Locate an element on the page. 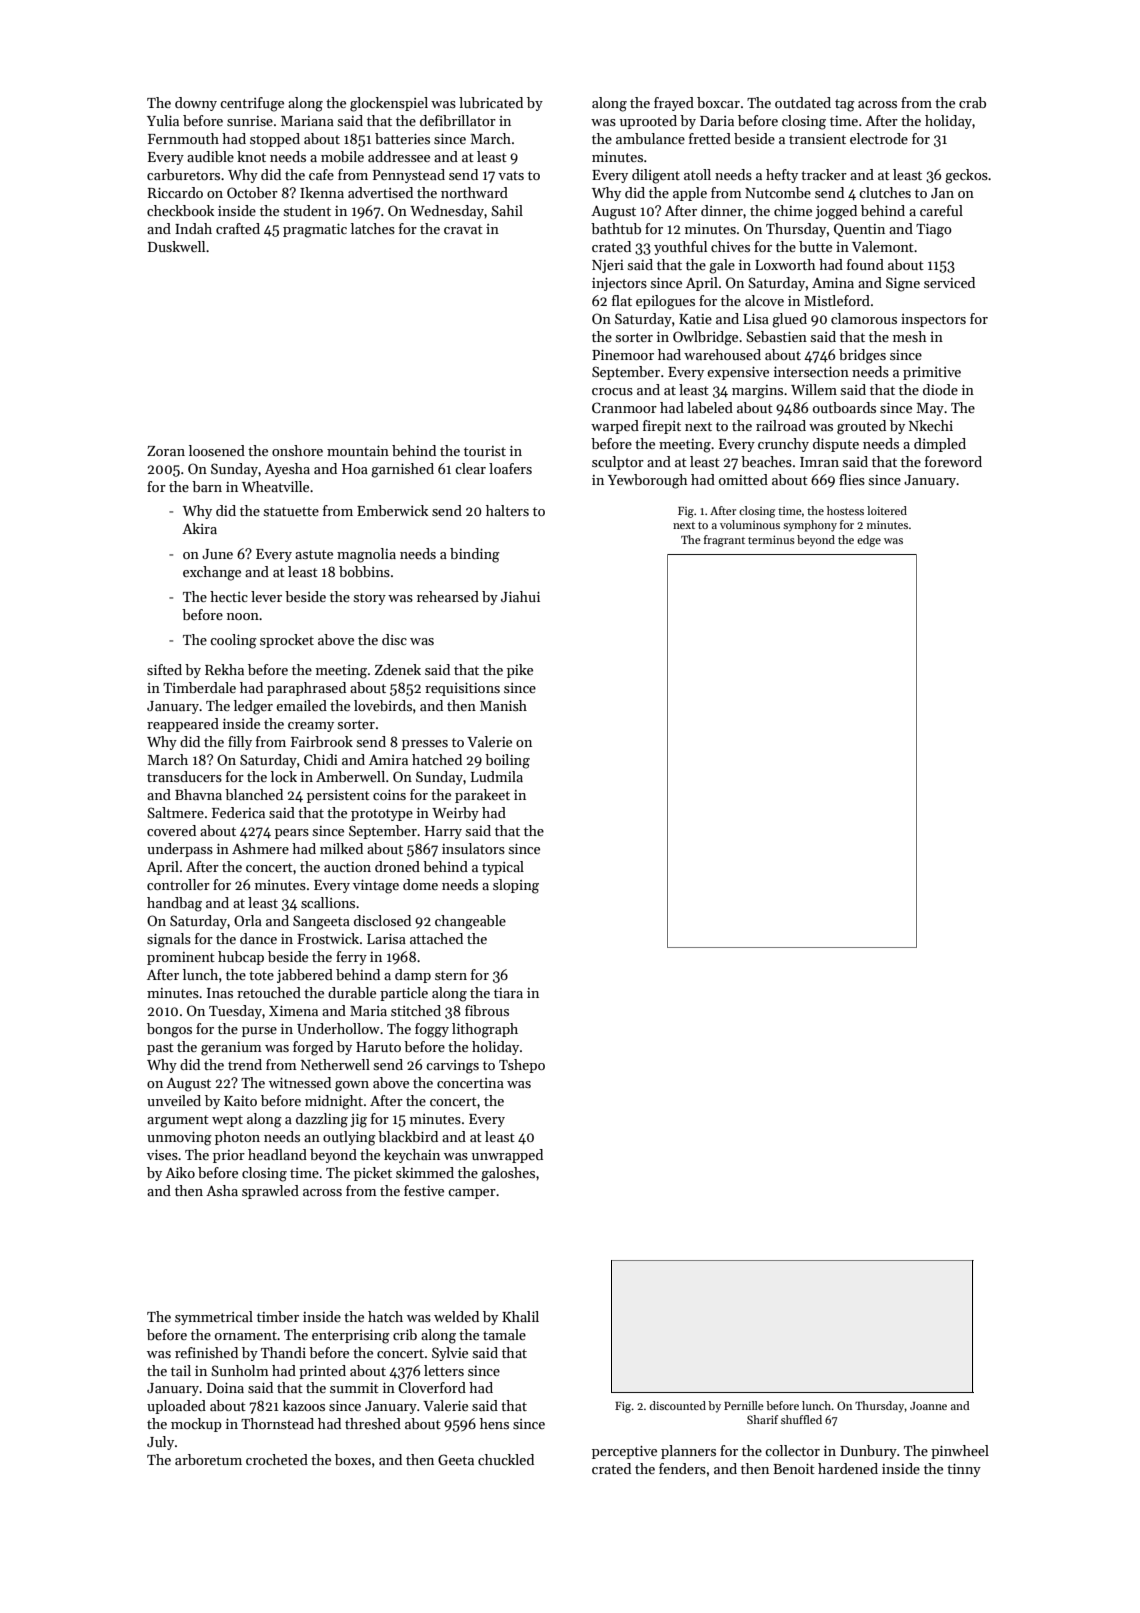 This page has width=1140, height=1613. Signe is located at coordinates (903, 284).
